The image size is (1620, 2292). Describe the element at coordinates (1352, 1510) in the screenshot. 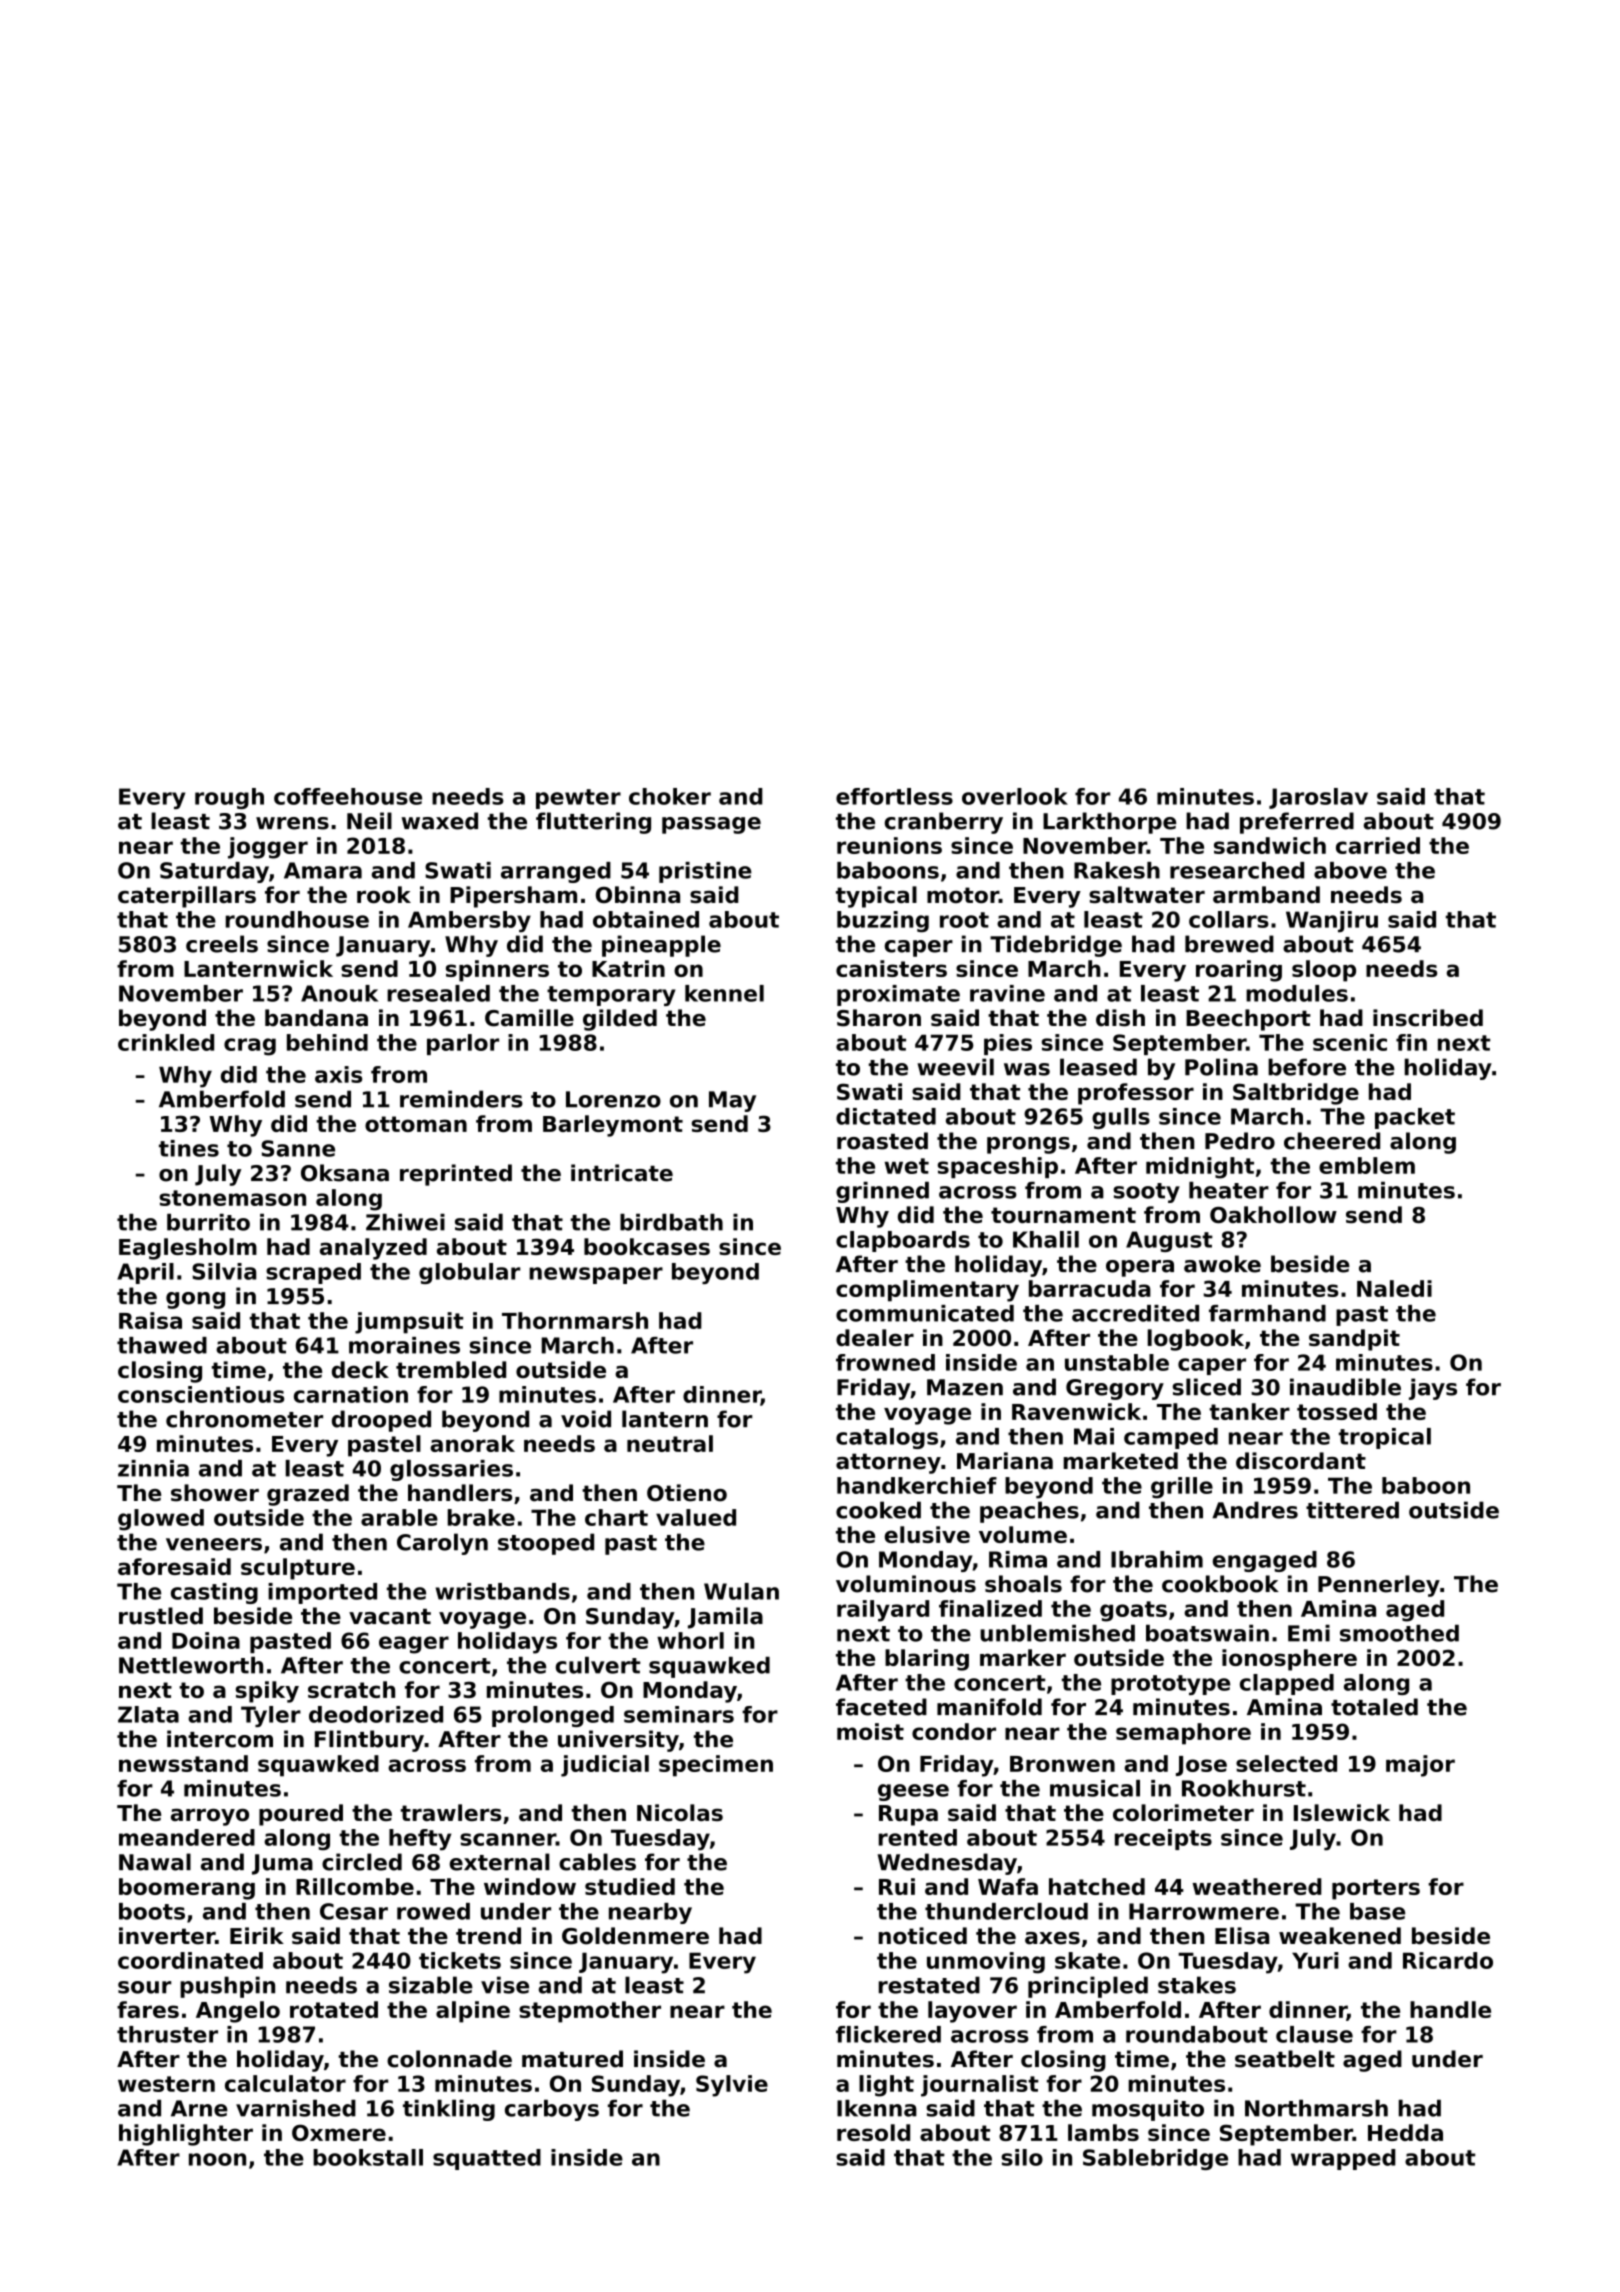

I see `tittered` at that location.
